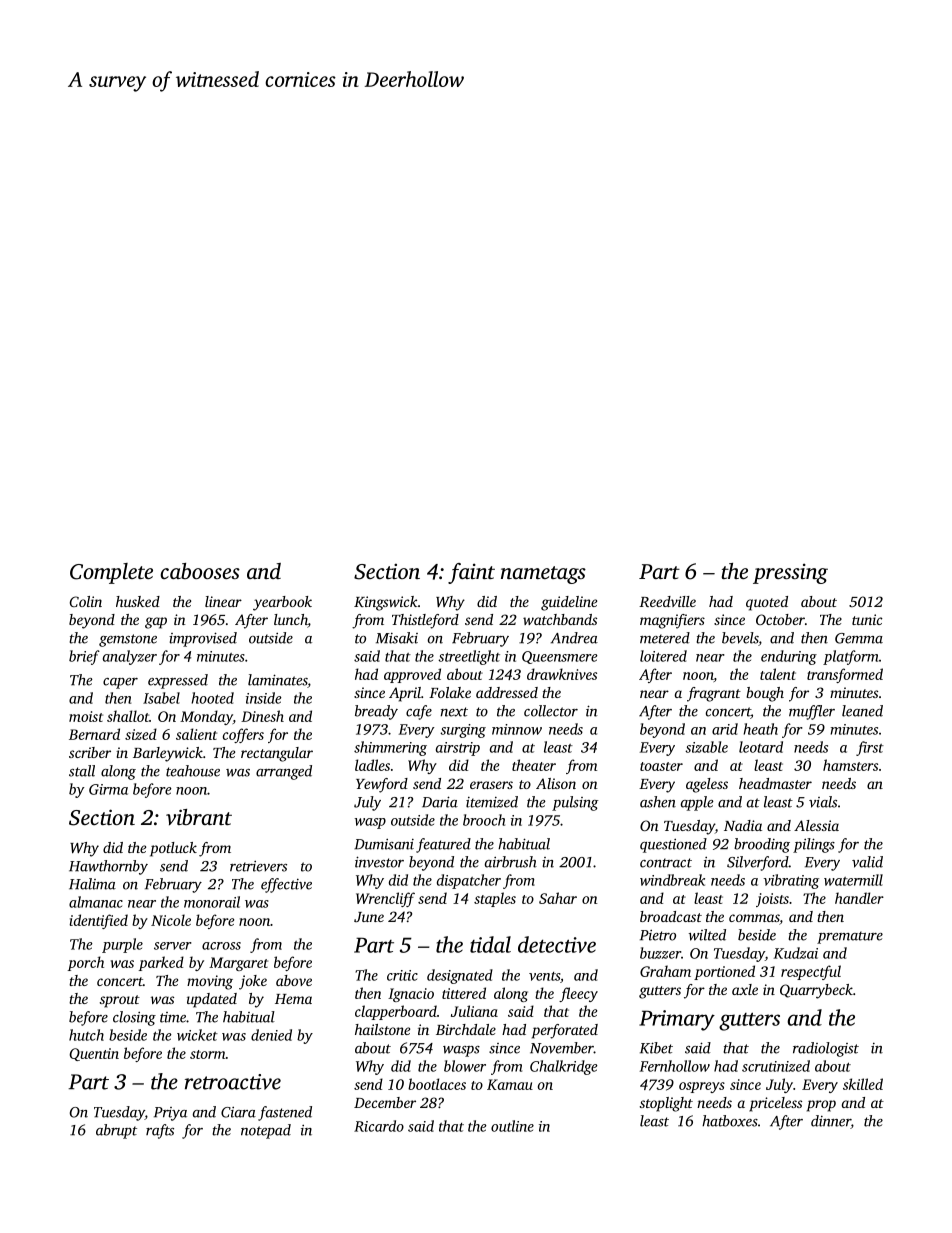 The height and width of the screenshot is (1233, 952). I want to click on dispatcher, so click(469, 881).
